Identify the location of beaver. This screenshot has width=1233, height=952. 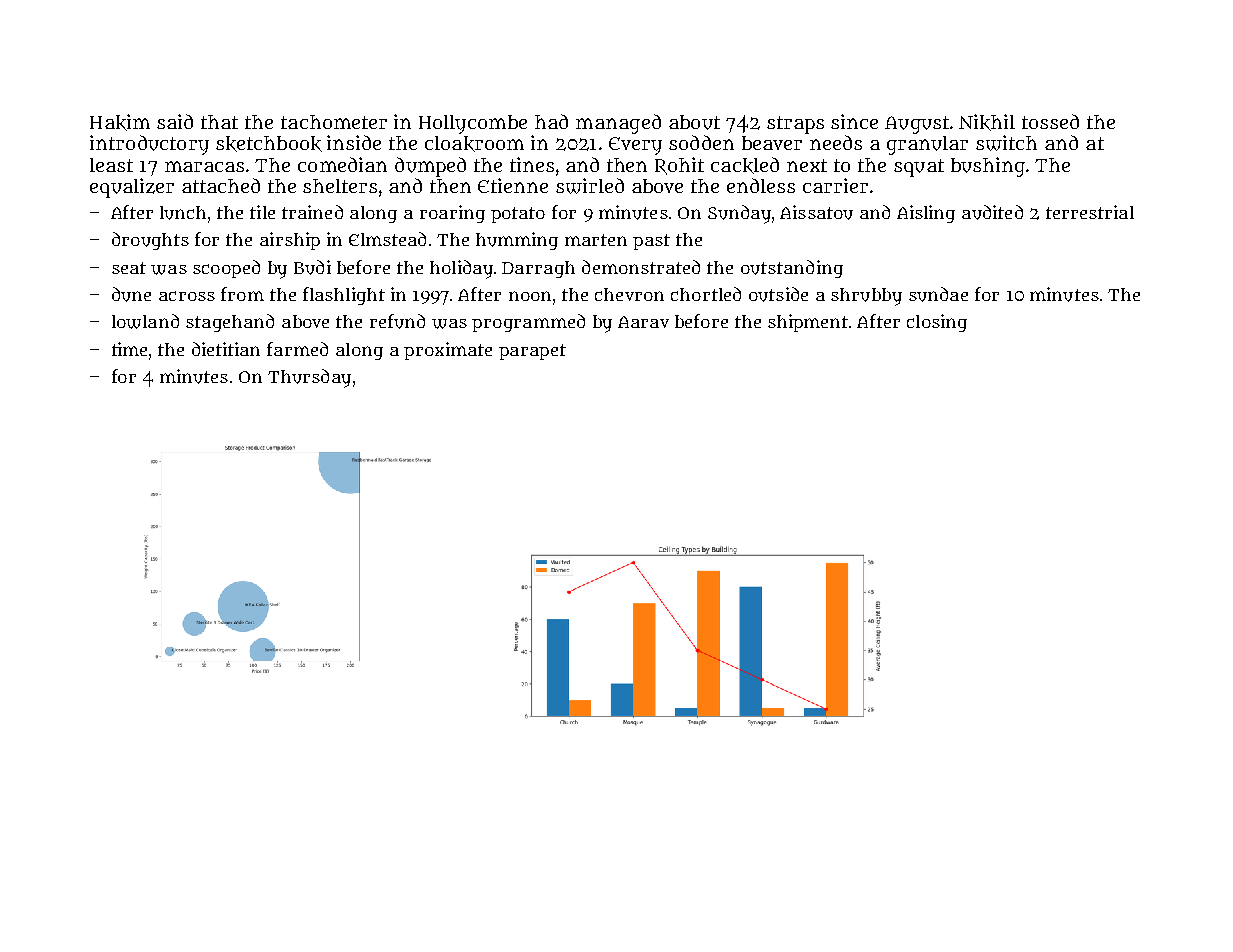
(772, 143).
